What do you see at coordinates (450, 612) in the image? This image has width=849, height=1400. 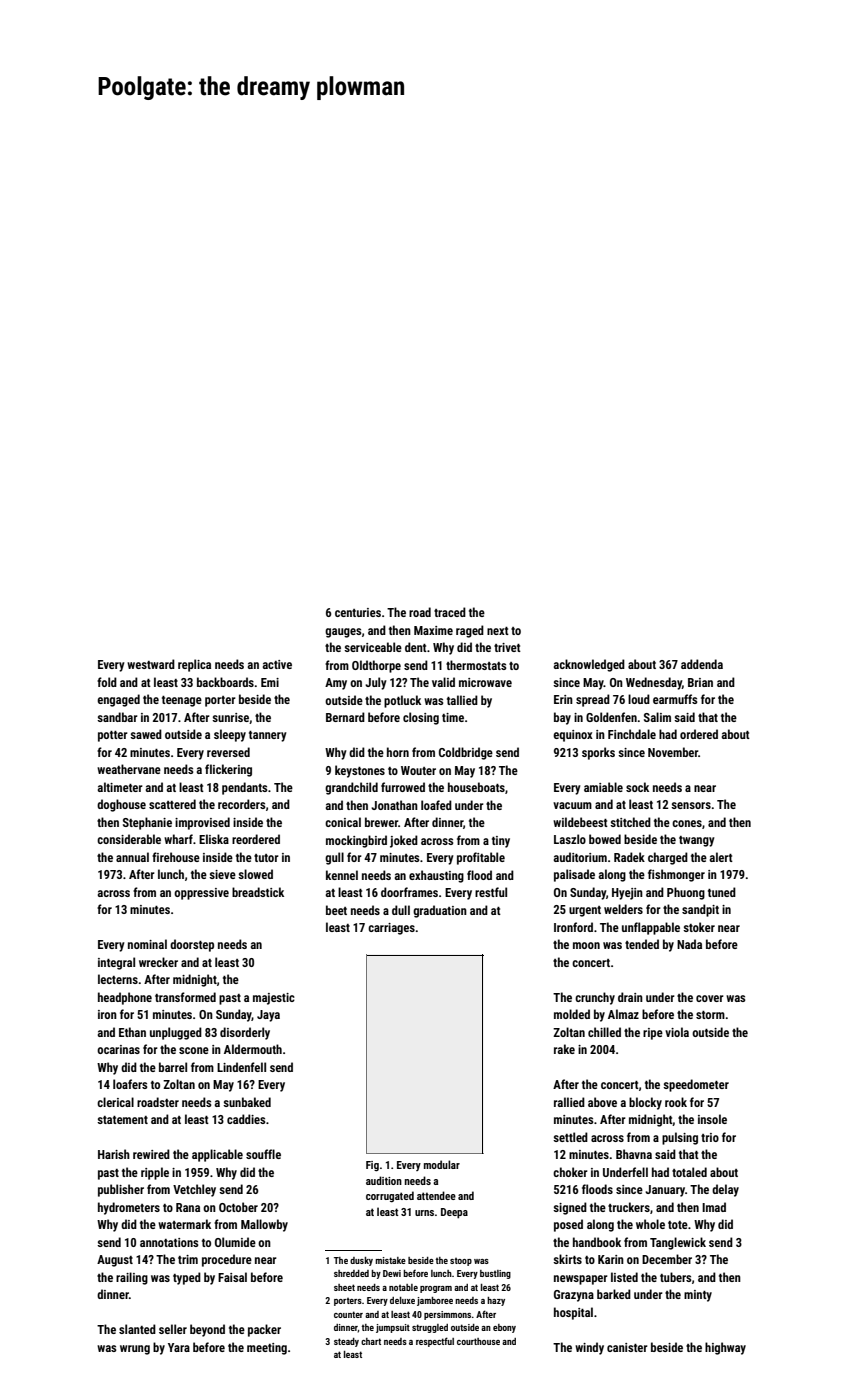 I see `traced` at bounding box center [450, 612].
